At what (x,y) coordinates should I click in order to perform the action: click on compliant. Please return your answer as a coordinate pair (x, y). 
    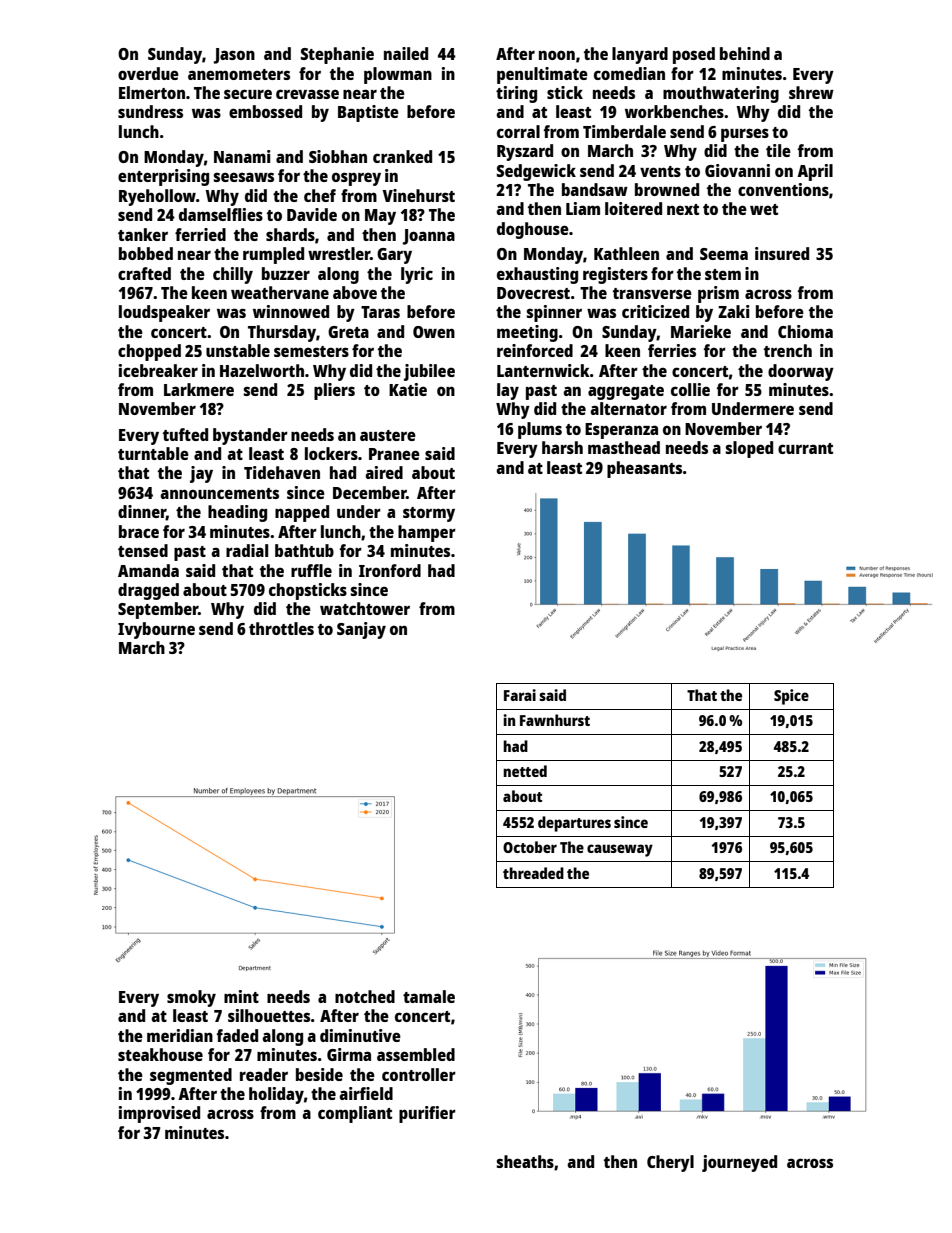
    Looking at the image, I should click on (355, 1114).
